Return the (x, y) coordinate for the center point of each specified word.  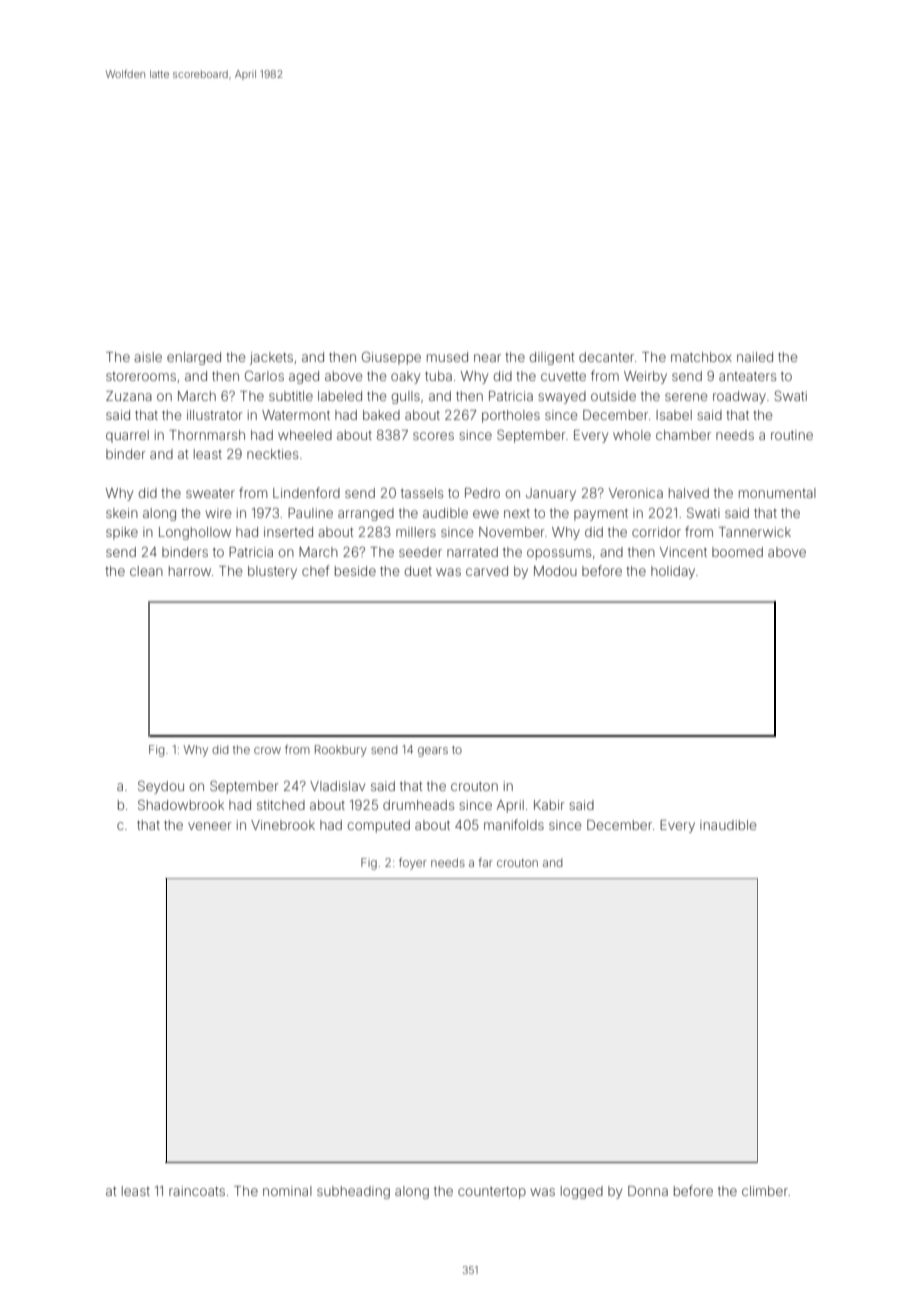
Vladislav (337, 786)
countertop (492, 1193)
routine (792, 435)
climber (765, 1191)
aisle (148, 357)
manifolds (514, 824)
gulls (406, 397)
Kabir (549, 805)
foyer (413, 863)
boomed (737, 552)
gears (433, 752)
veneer (210, 826)
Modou (555, 571)
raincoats (197, 1191)
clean (146, 571)
